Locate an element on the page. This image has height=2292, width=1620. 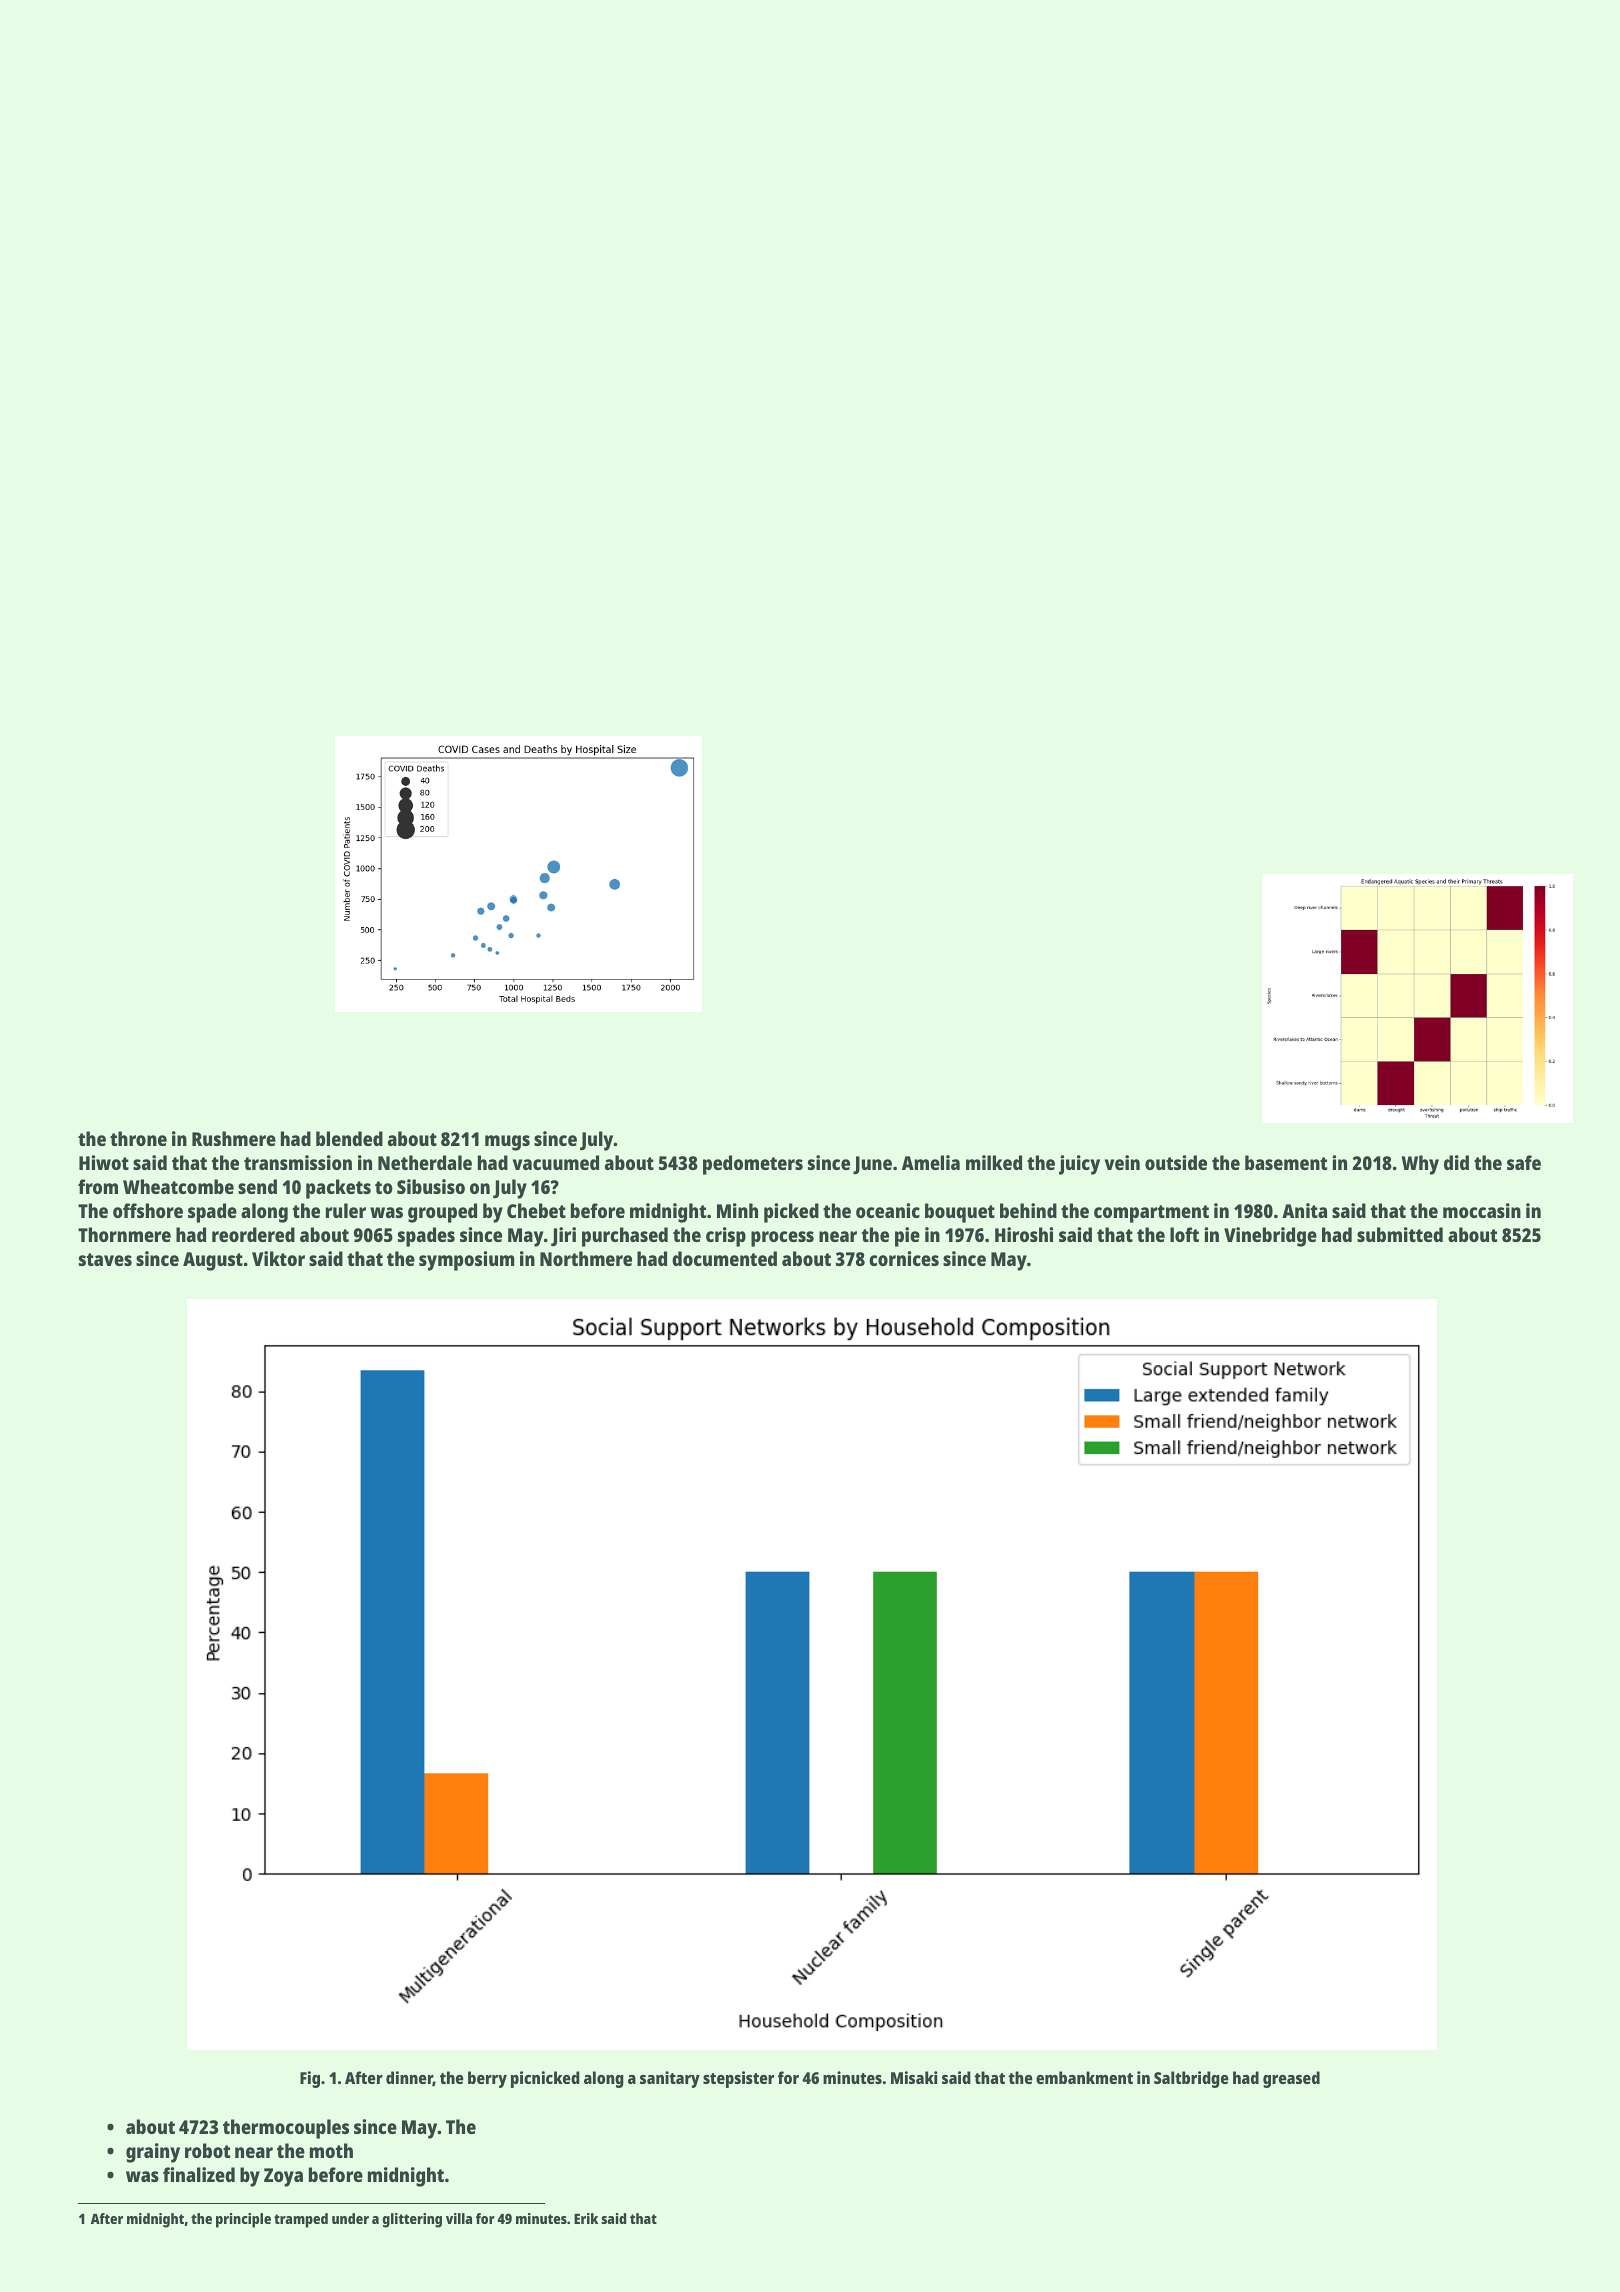
cornices is located at coordinates (904, 1258).
